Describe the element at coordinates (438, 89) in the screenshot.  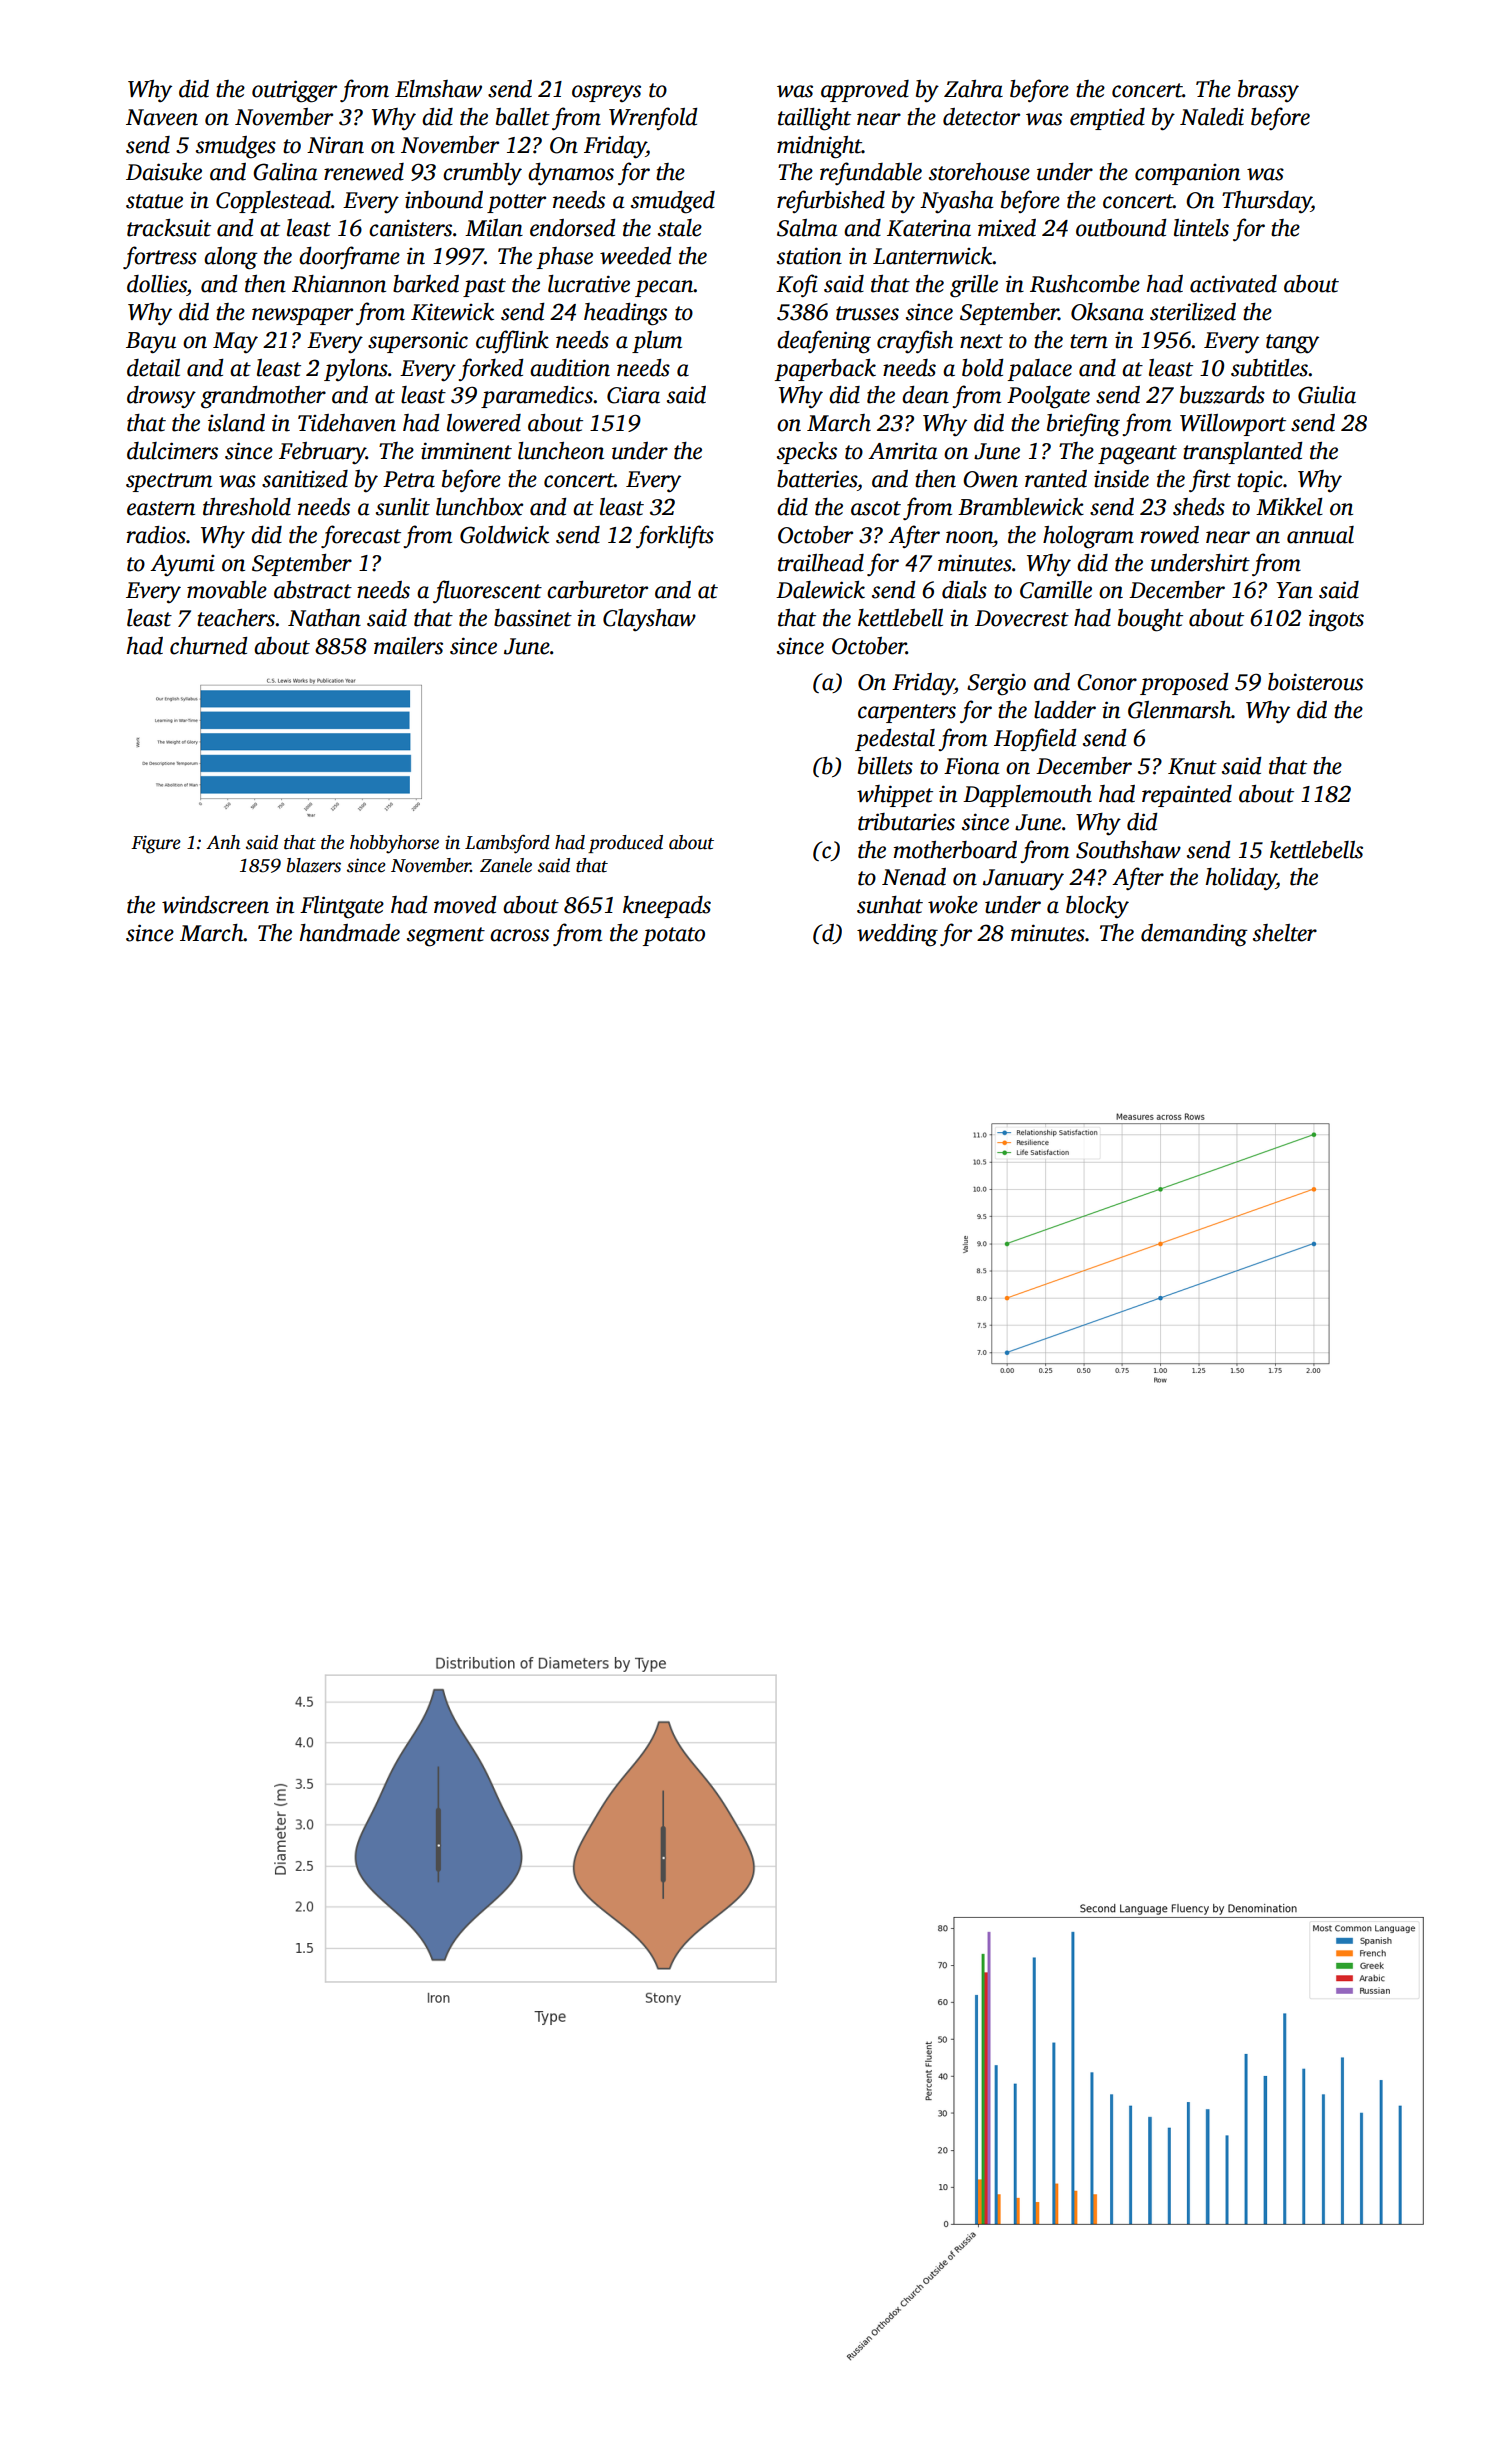
I see `Elmshaw` at that location.
